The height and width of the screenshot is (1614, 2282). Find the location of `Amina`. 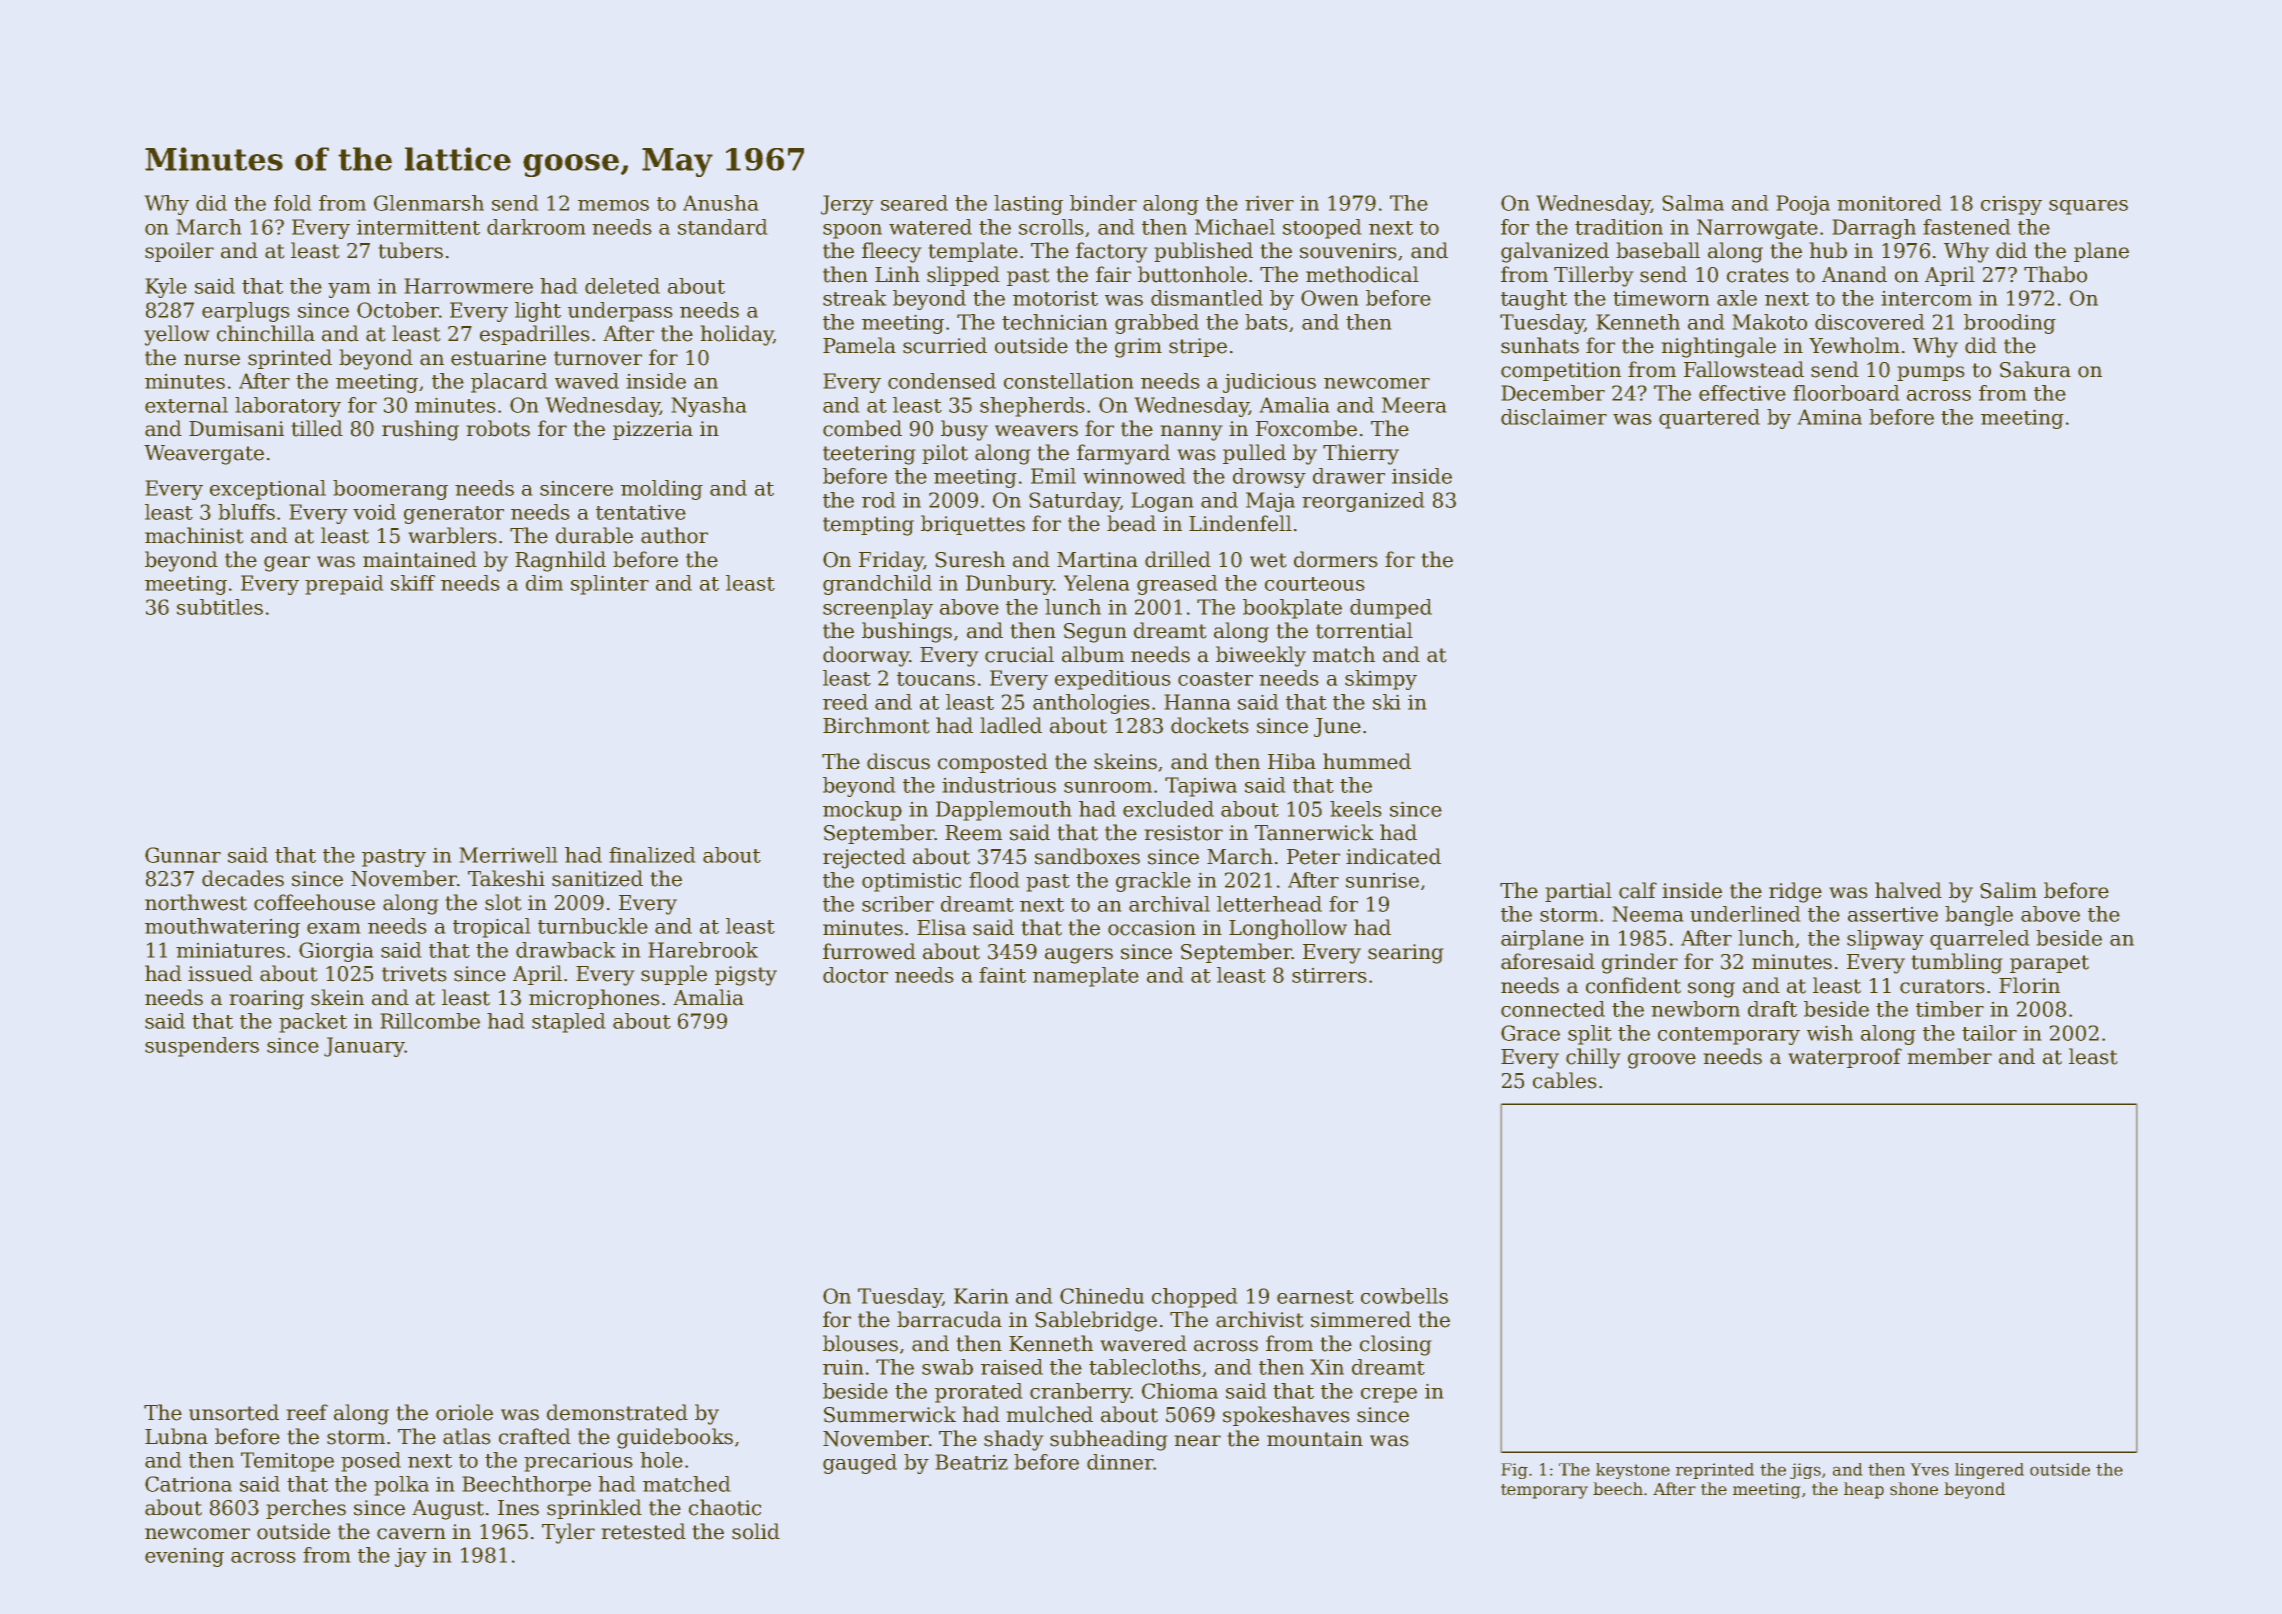

Amina is located at coordinates (1830, 417).
